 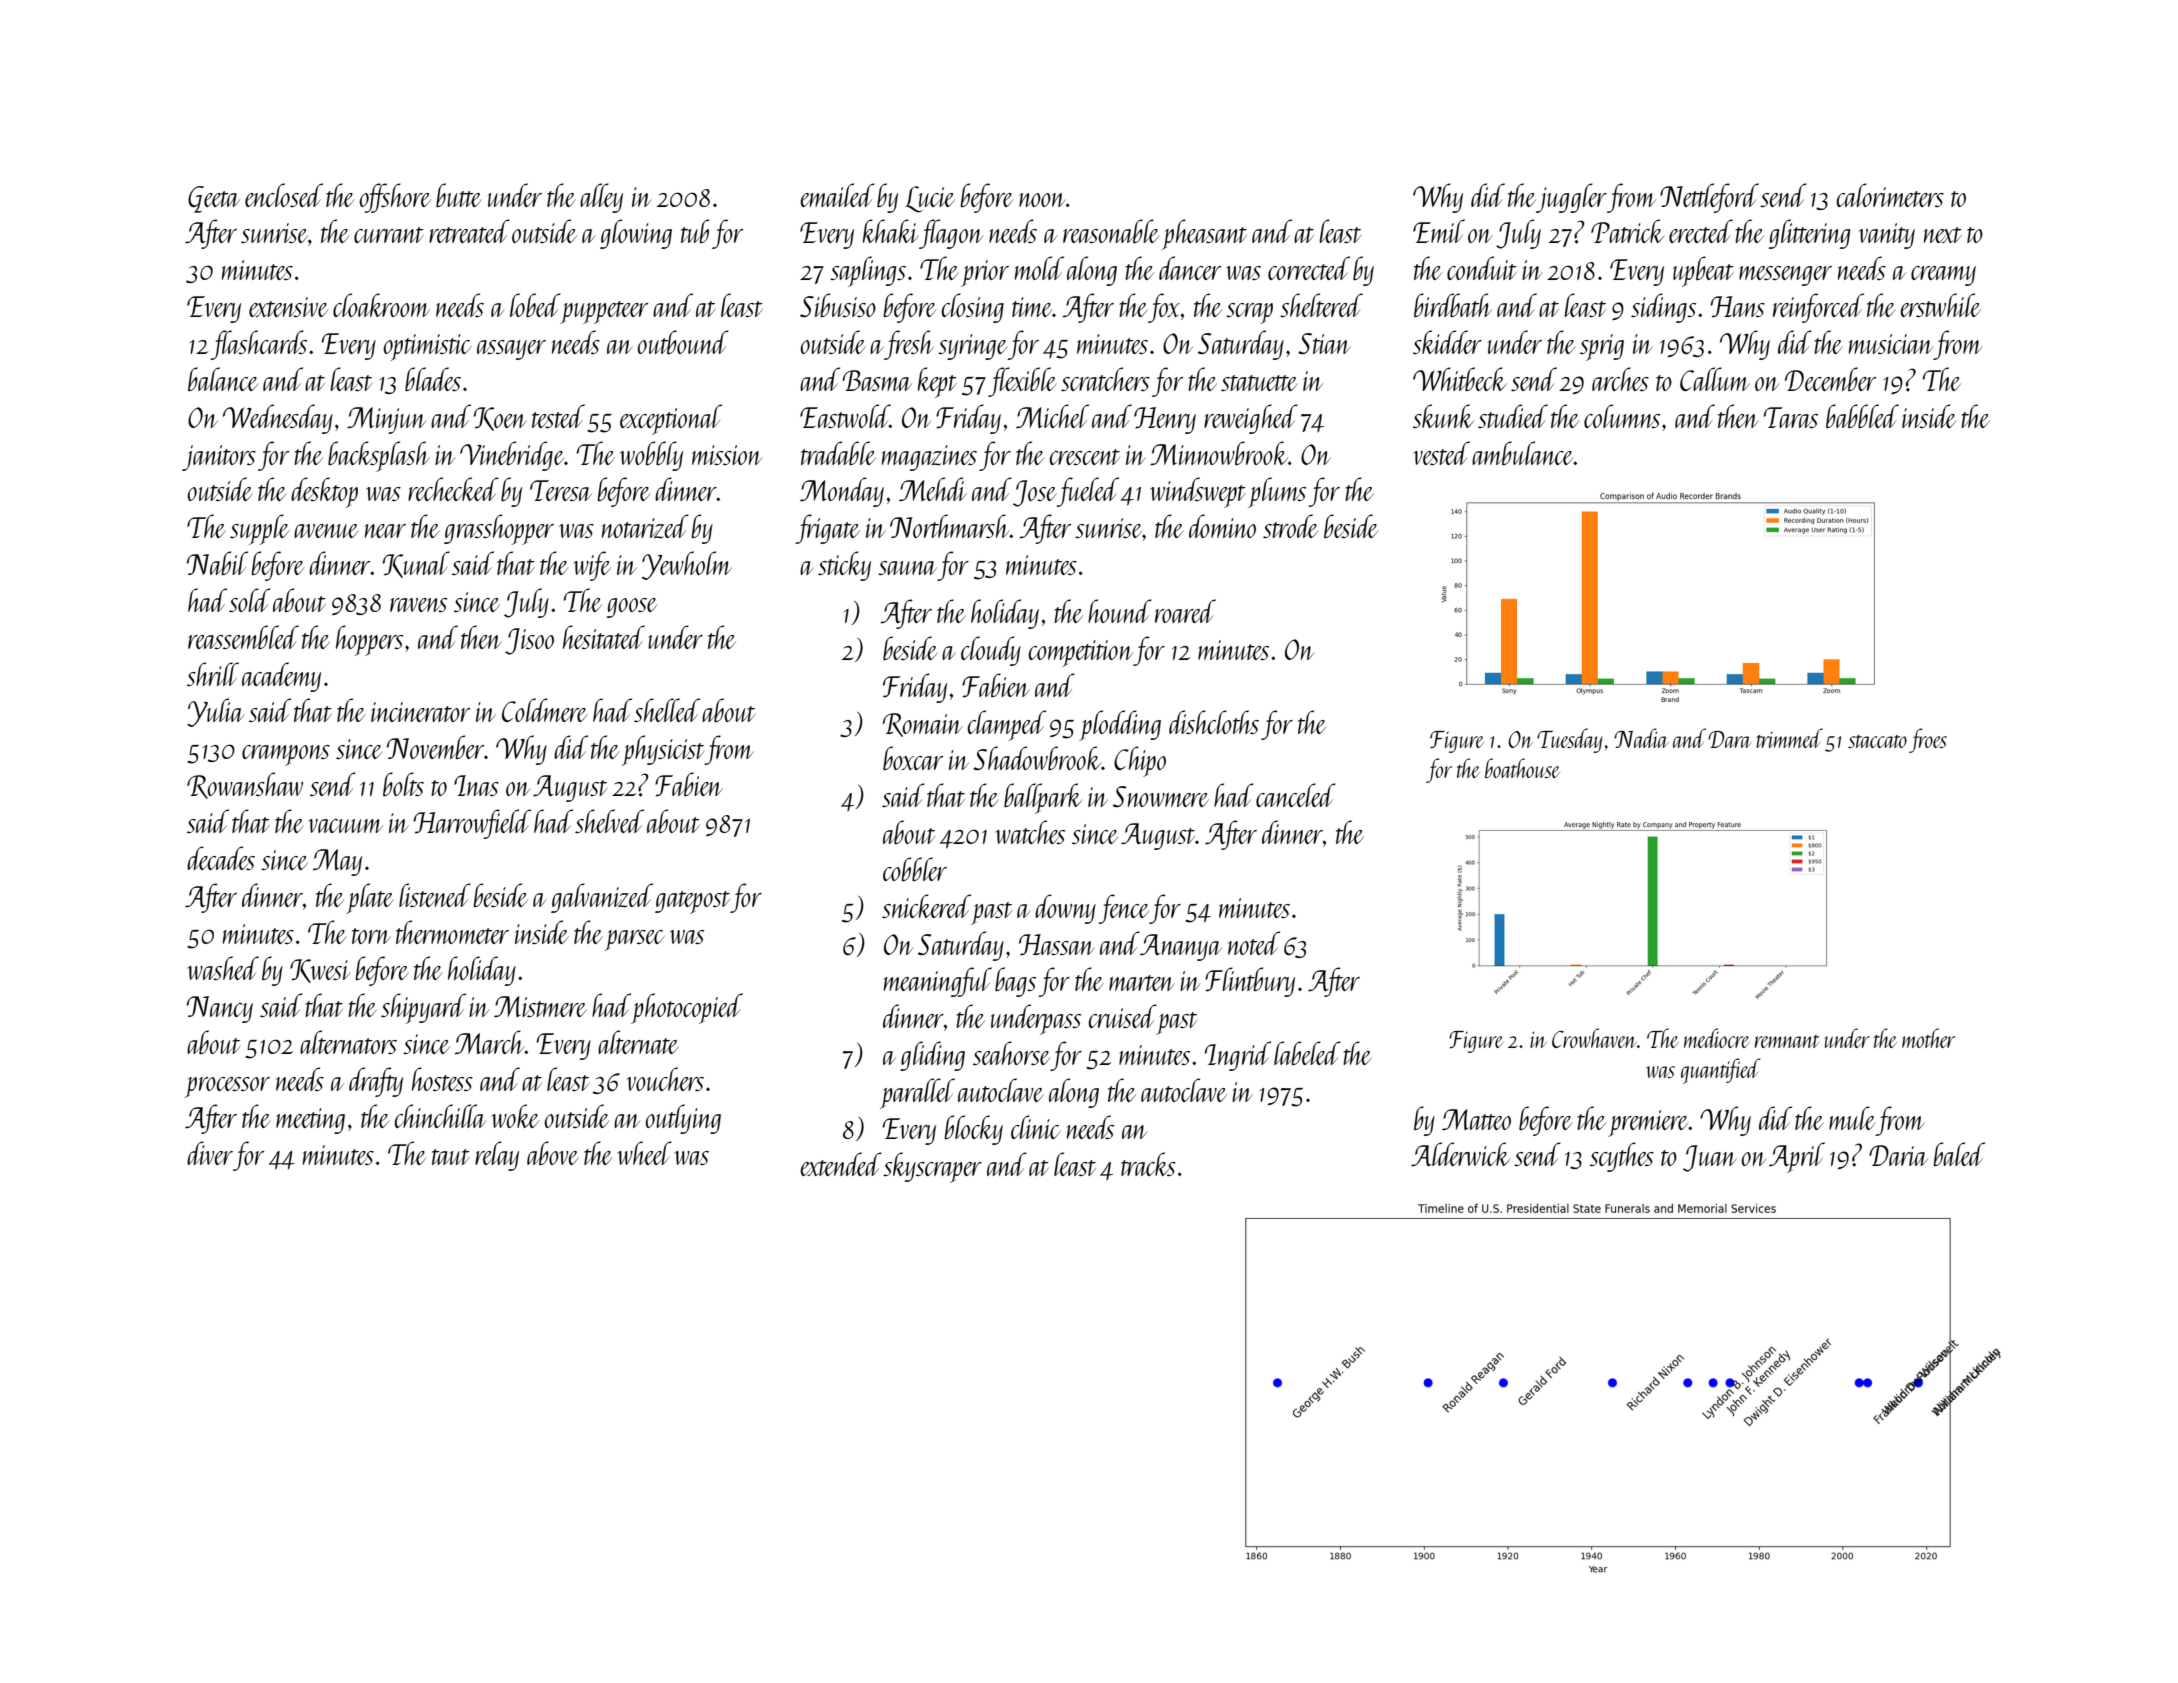 What do you see at coordinates (1701, 231) in the screenshot?
I see `erected` at bounding box center [1701, 231].
